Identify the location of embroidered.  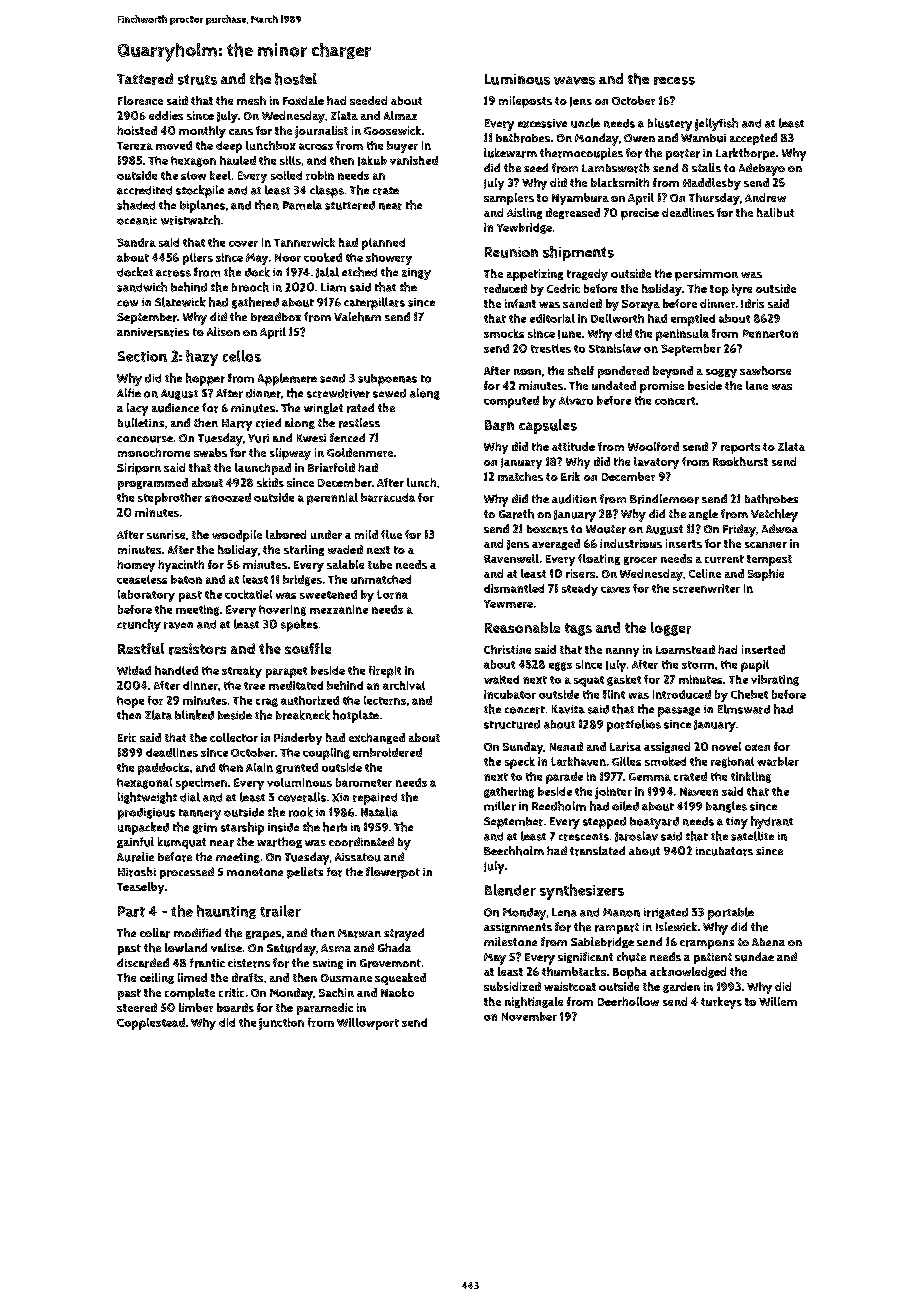
(387, 752).
